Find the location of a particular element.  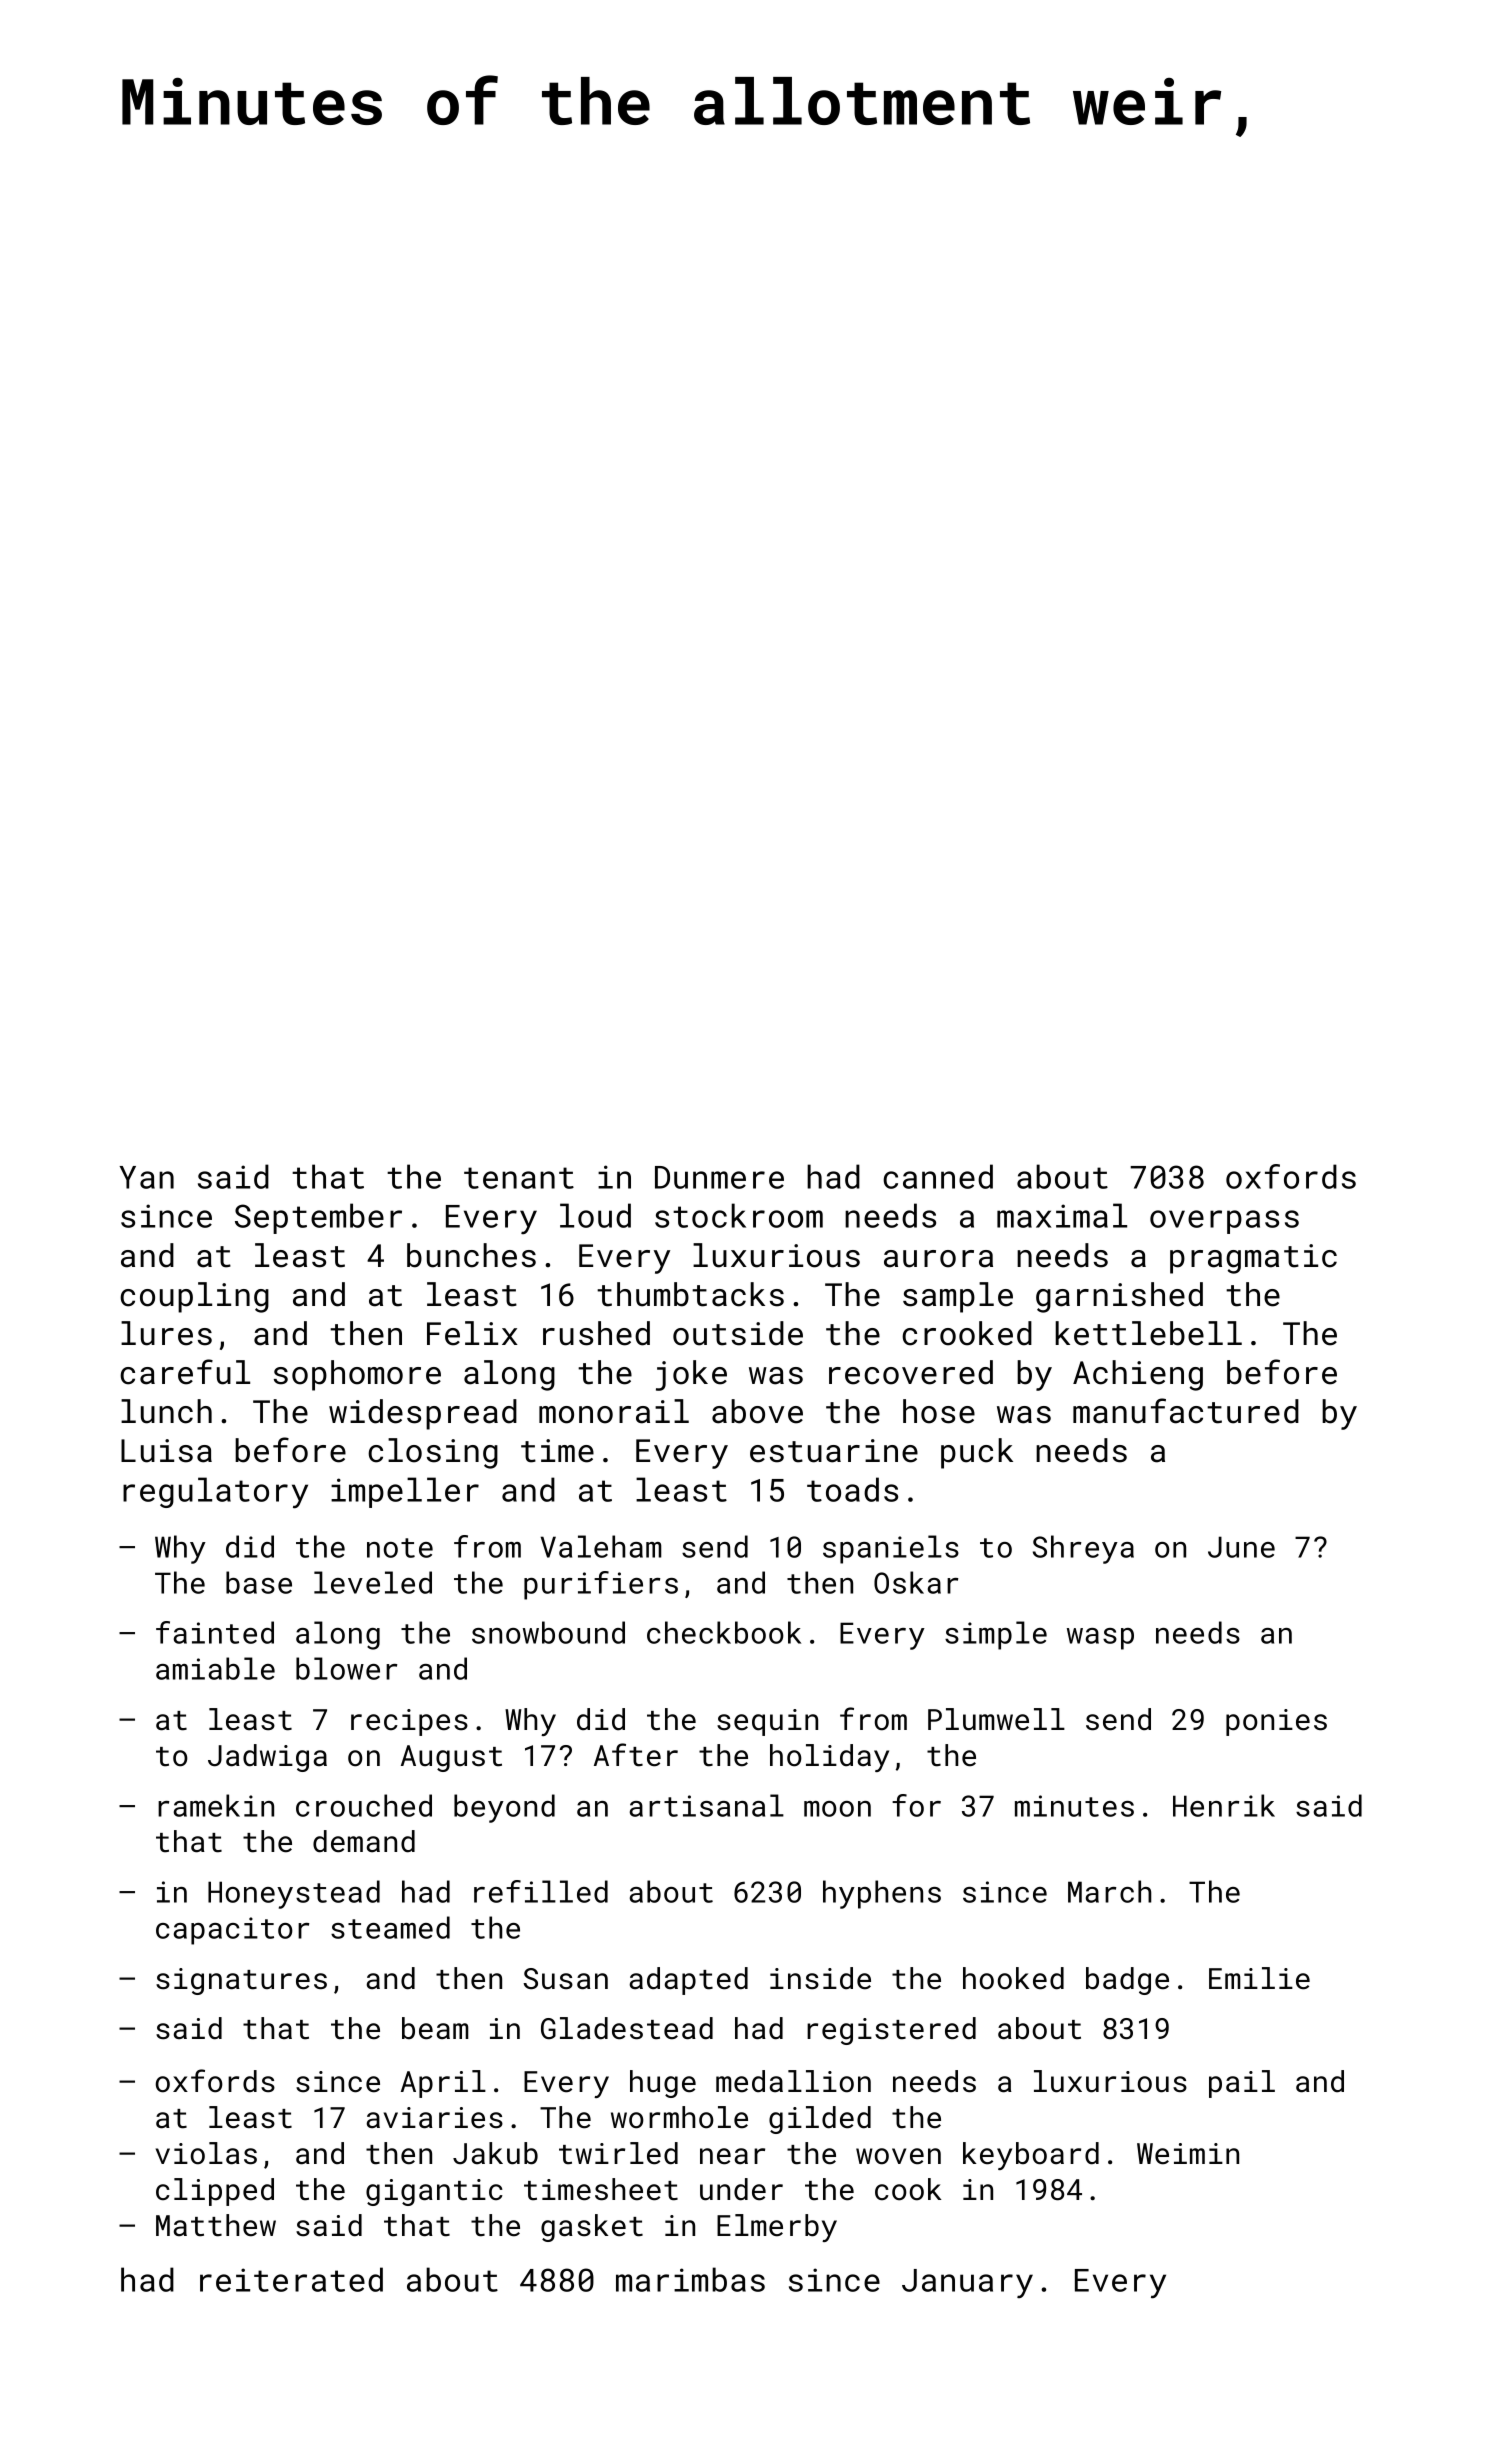

pail is located at coordinates (1242, 2084).
